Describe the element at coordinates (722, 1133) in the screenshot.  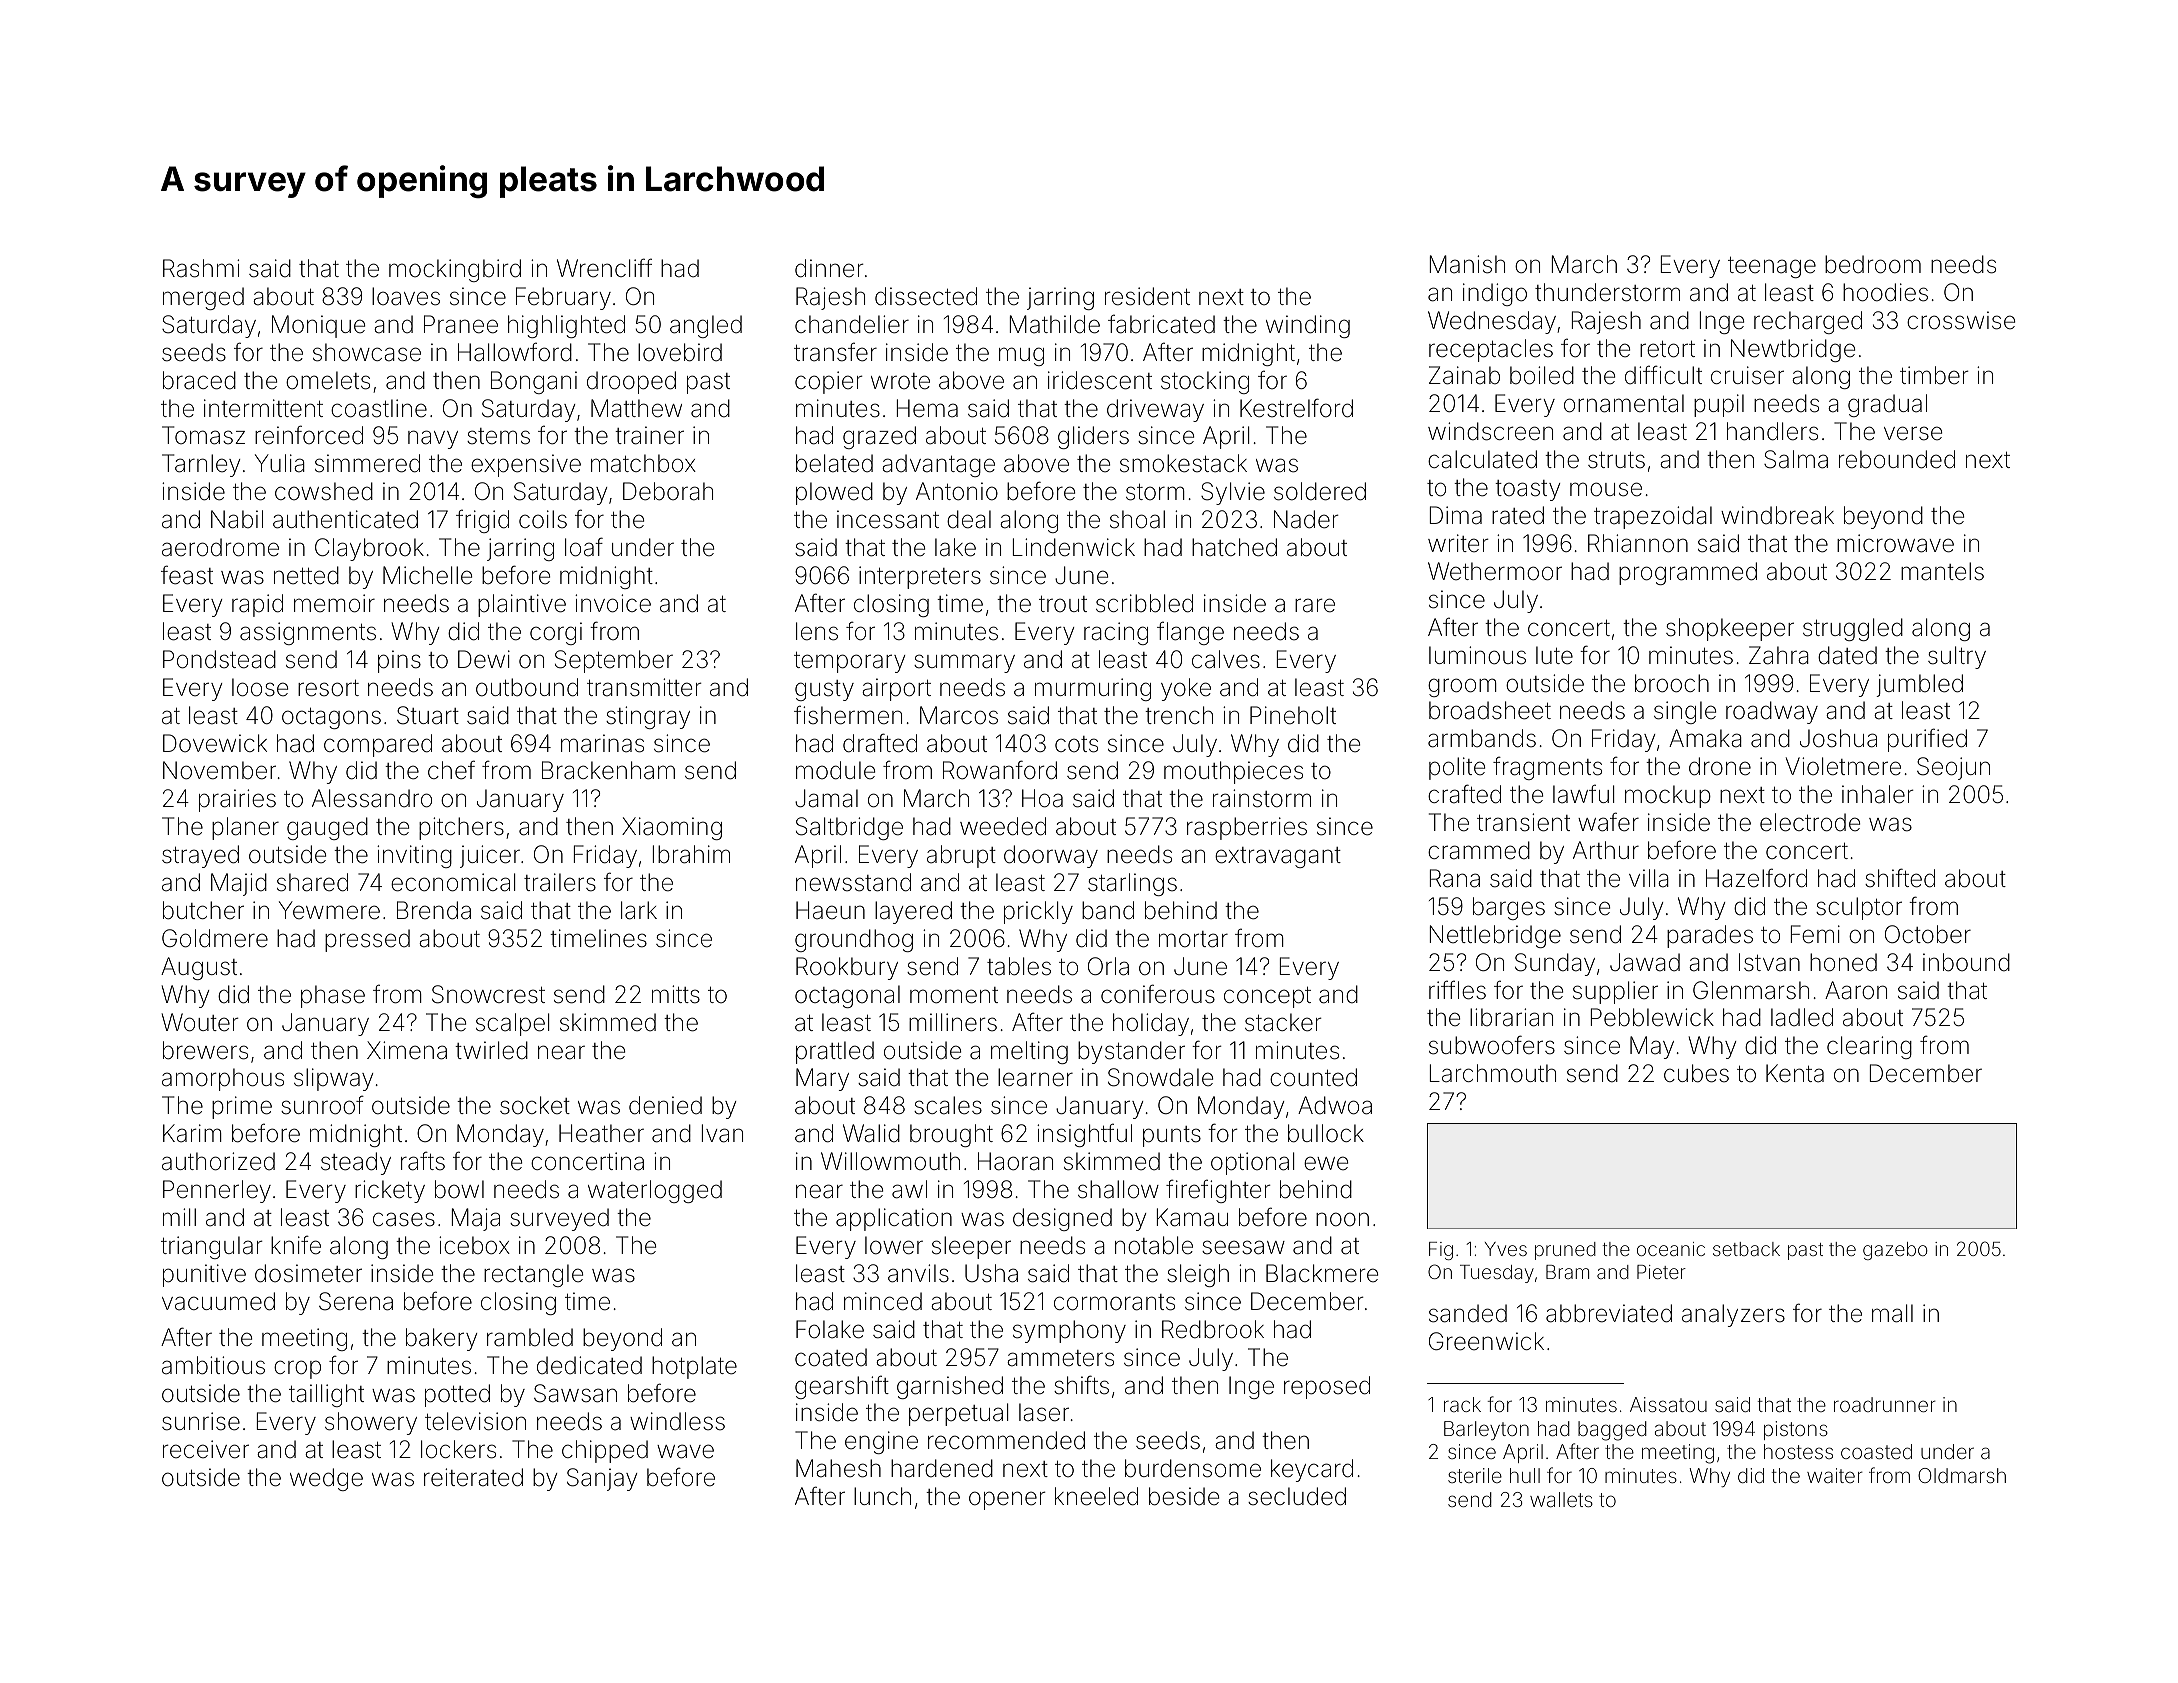
I see `Ivan` at that location.
